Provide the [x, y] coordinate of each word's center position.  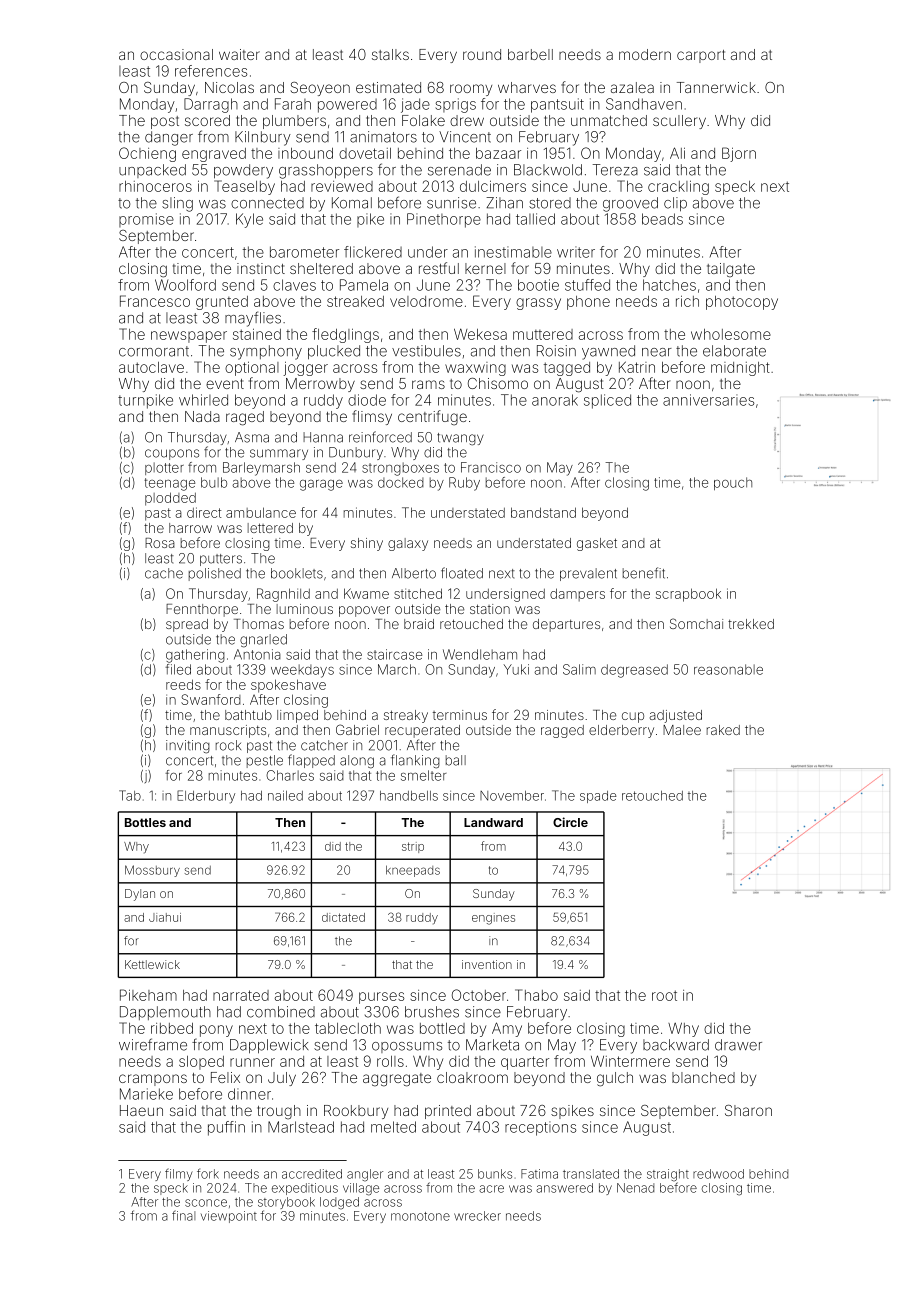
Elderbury [206, 797]
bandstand [543, 512]
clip [675, 204]
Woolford [185, 285]
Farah [293, 104]
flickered [373, 252]
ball [456, 760]
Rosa [160, 543]
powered [347, 106]
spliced [607, 401]
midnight [740, 369]
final [183, 1215]
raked [723, 730]
